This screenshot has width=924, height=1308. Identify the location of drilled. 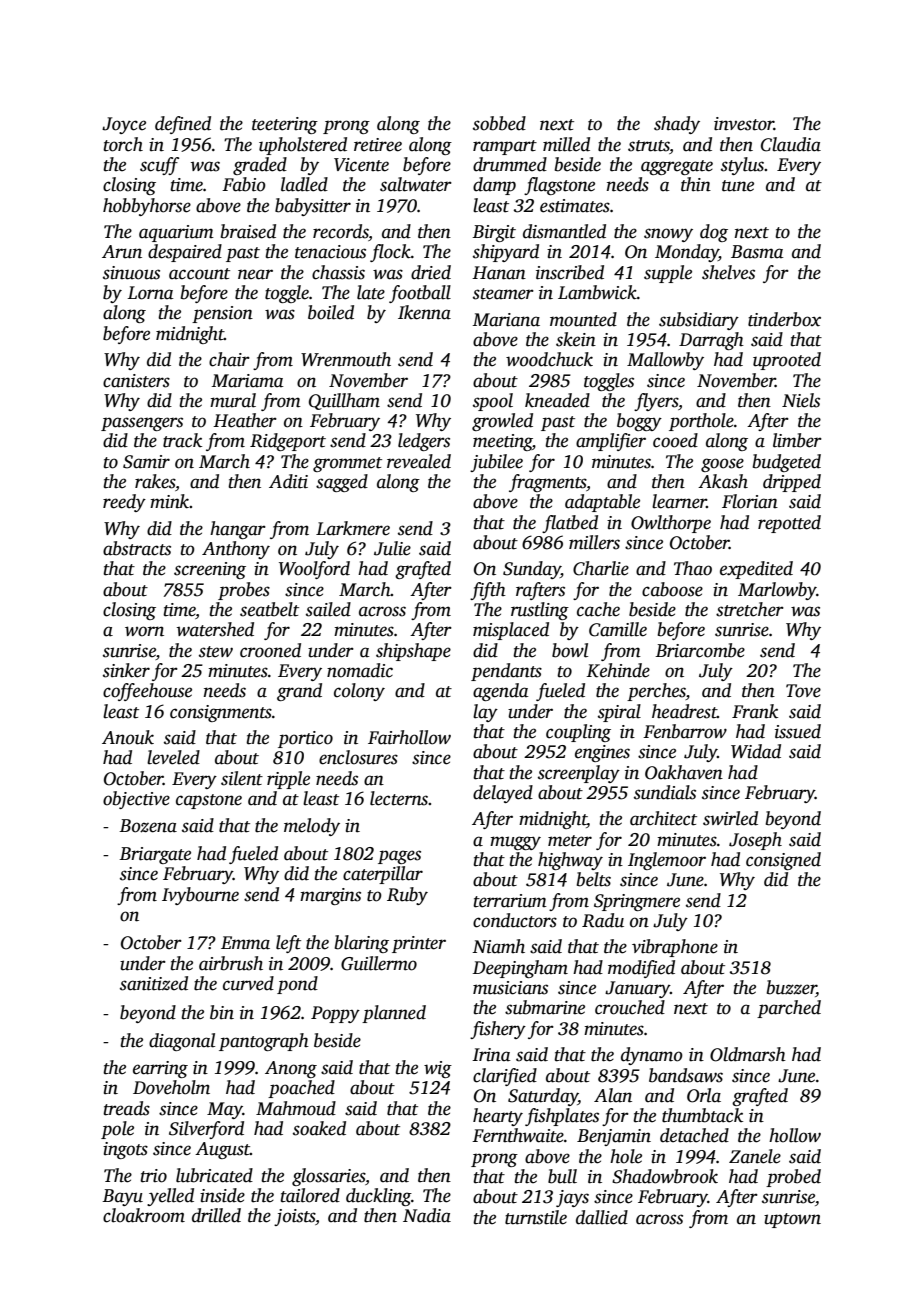
(216, 1215).
